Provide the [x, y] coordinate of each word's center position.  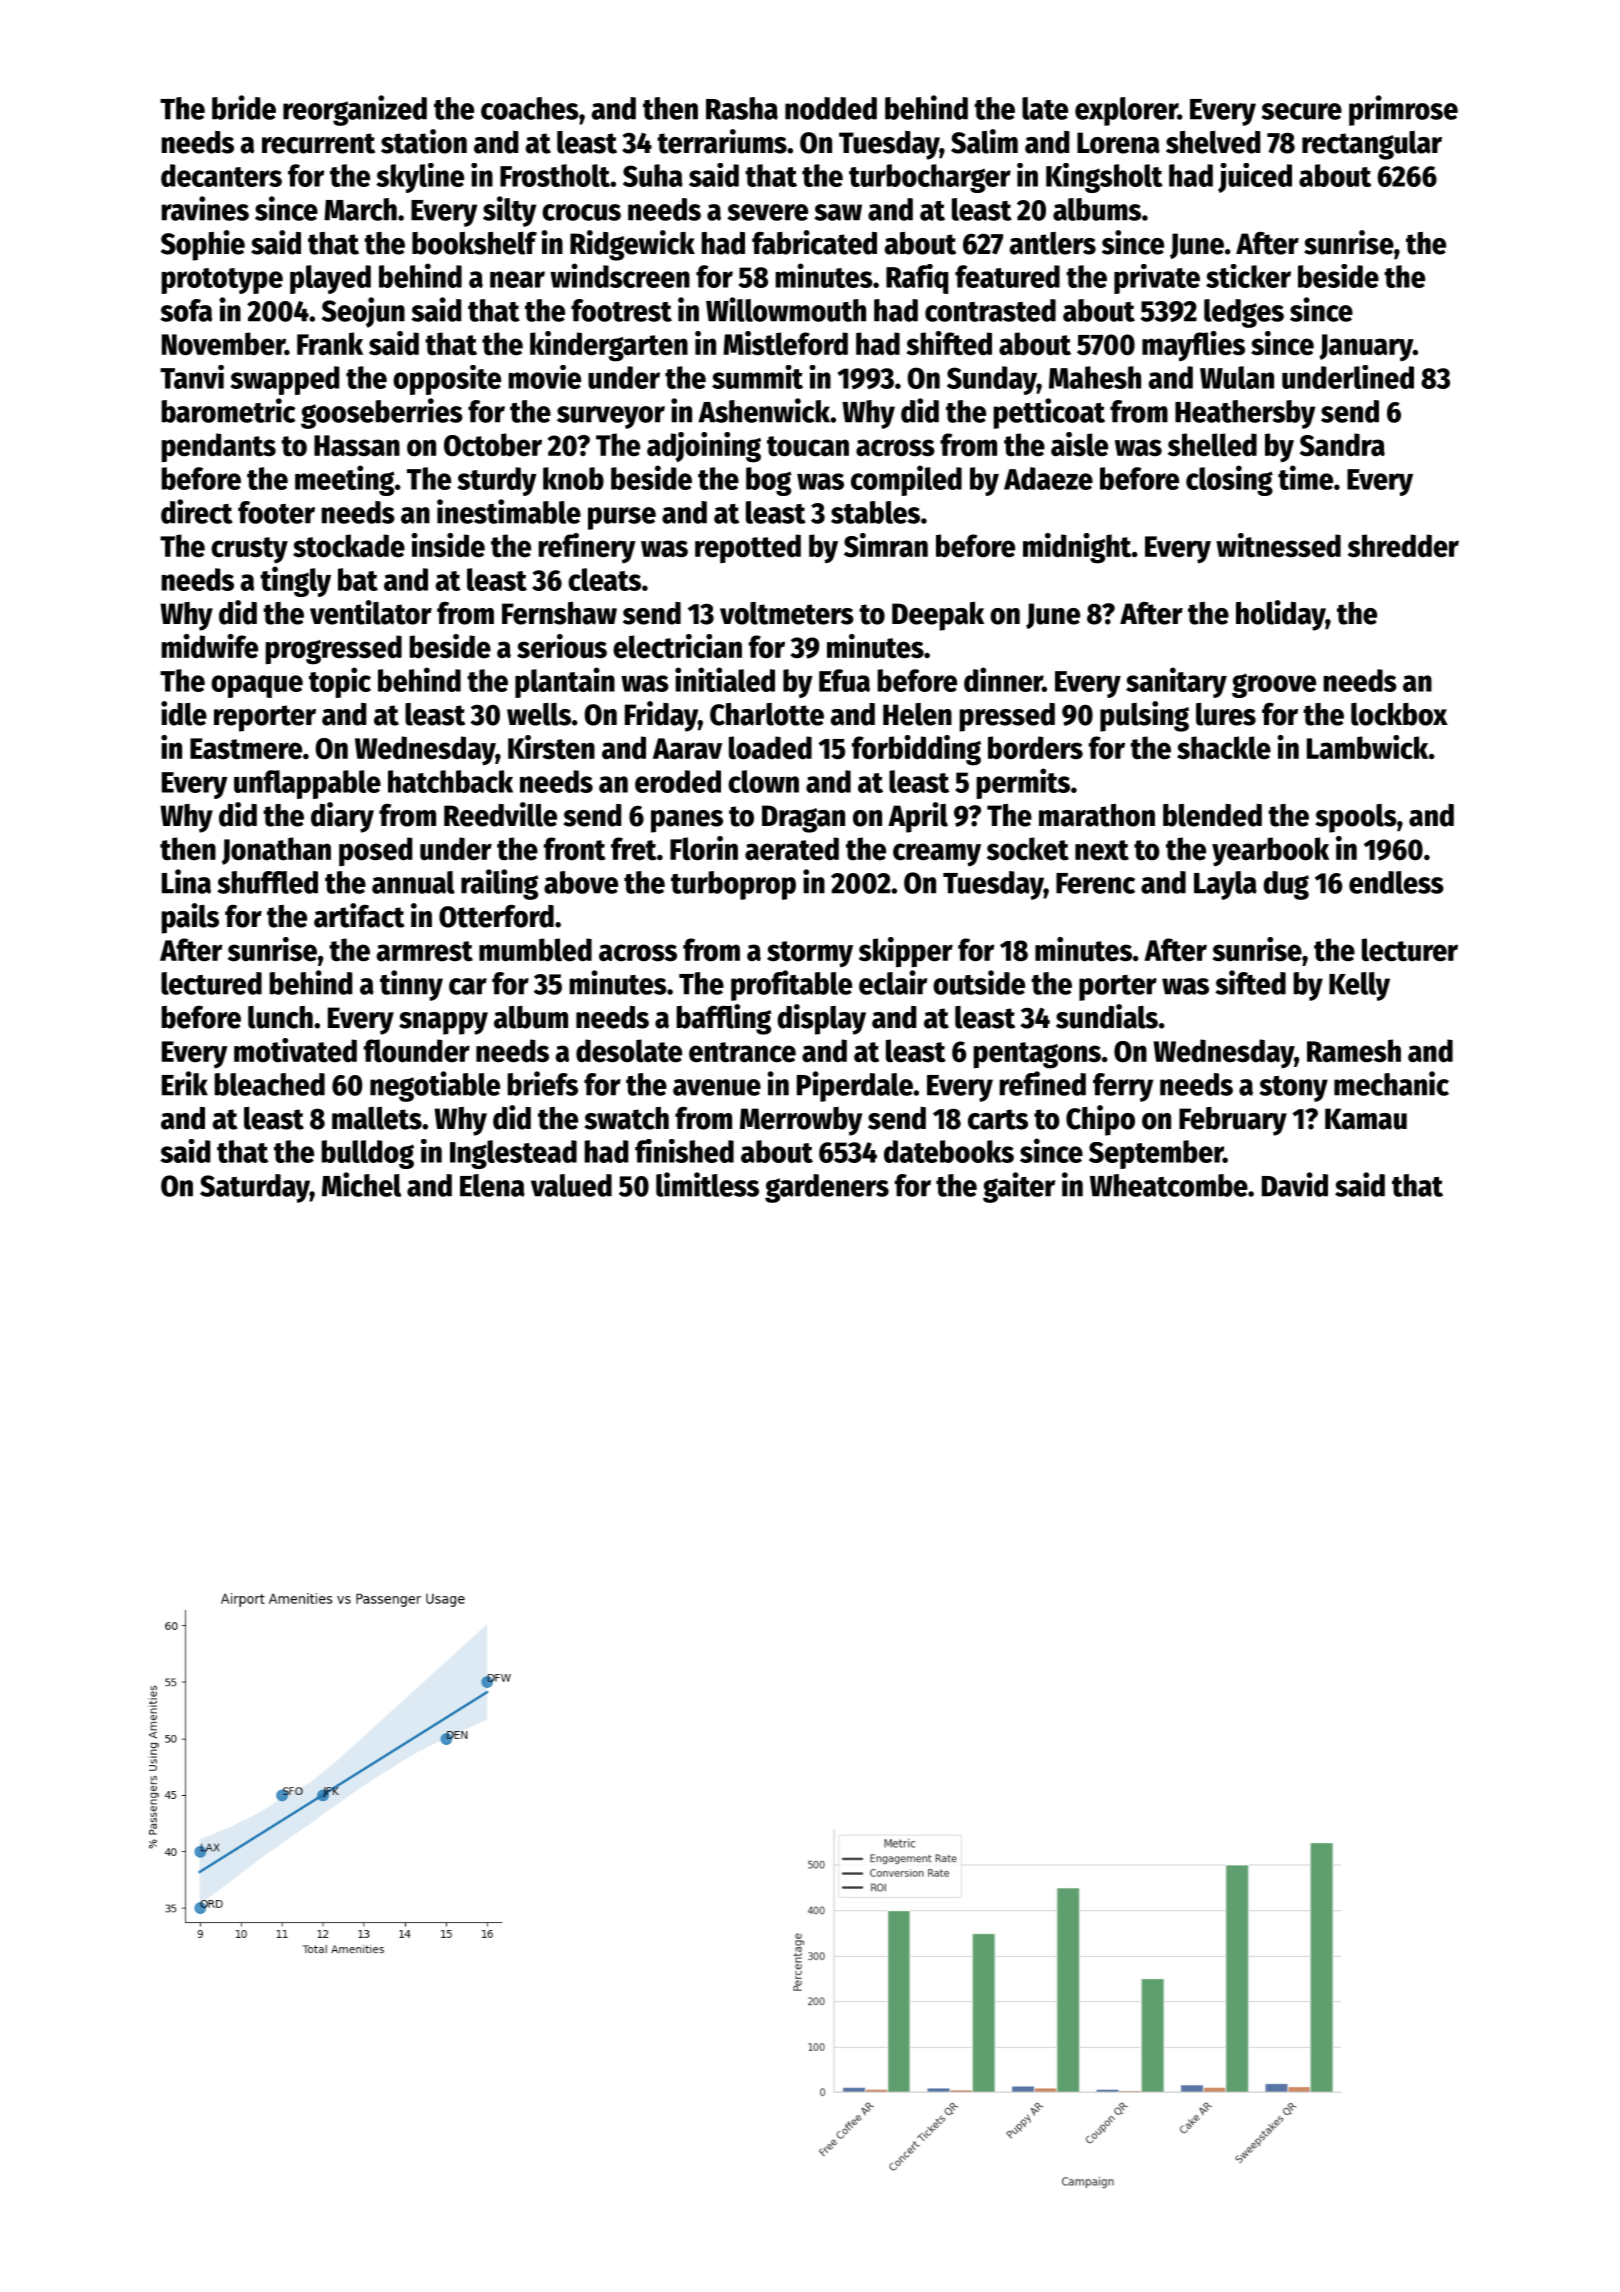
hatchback [450, 781]
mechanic [1391, 1083]
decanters [221, 175]
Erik [185, 1083]
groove [1274, 685]
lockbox [1399, 714]
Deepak [938, 616]
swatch [627, 1118]
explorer [1126, 111]
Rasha [742, 108]
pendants [218, 447]
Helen [917, 714]
